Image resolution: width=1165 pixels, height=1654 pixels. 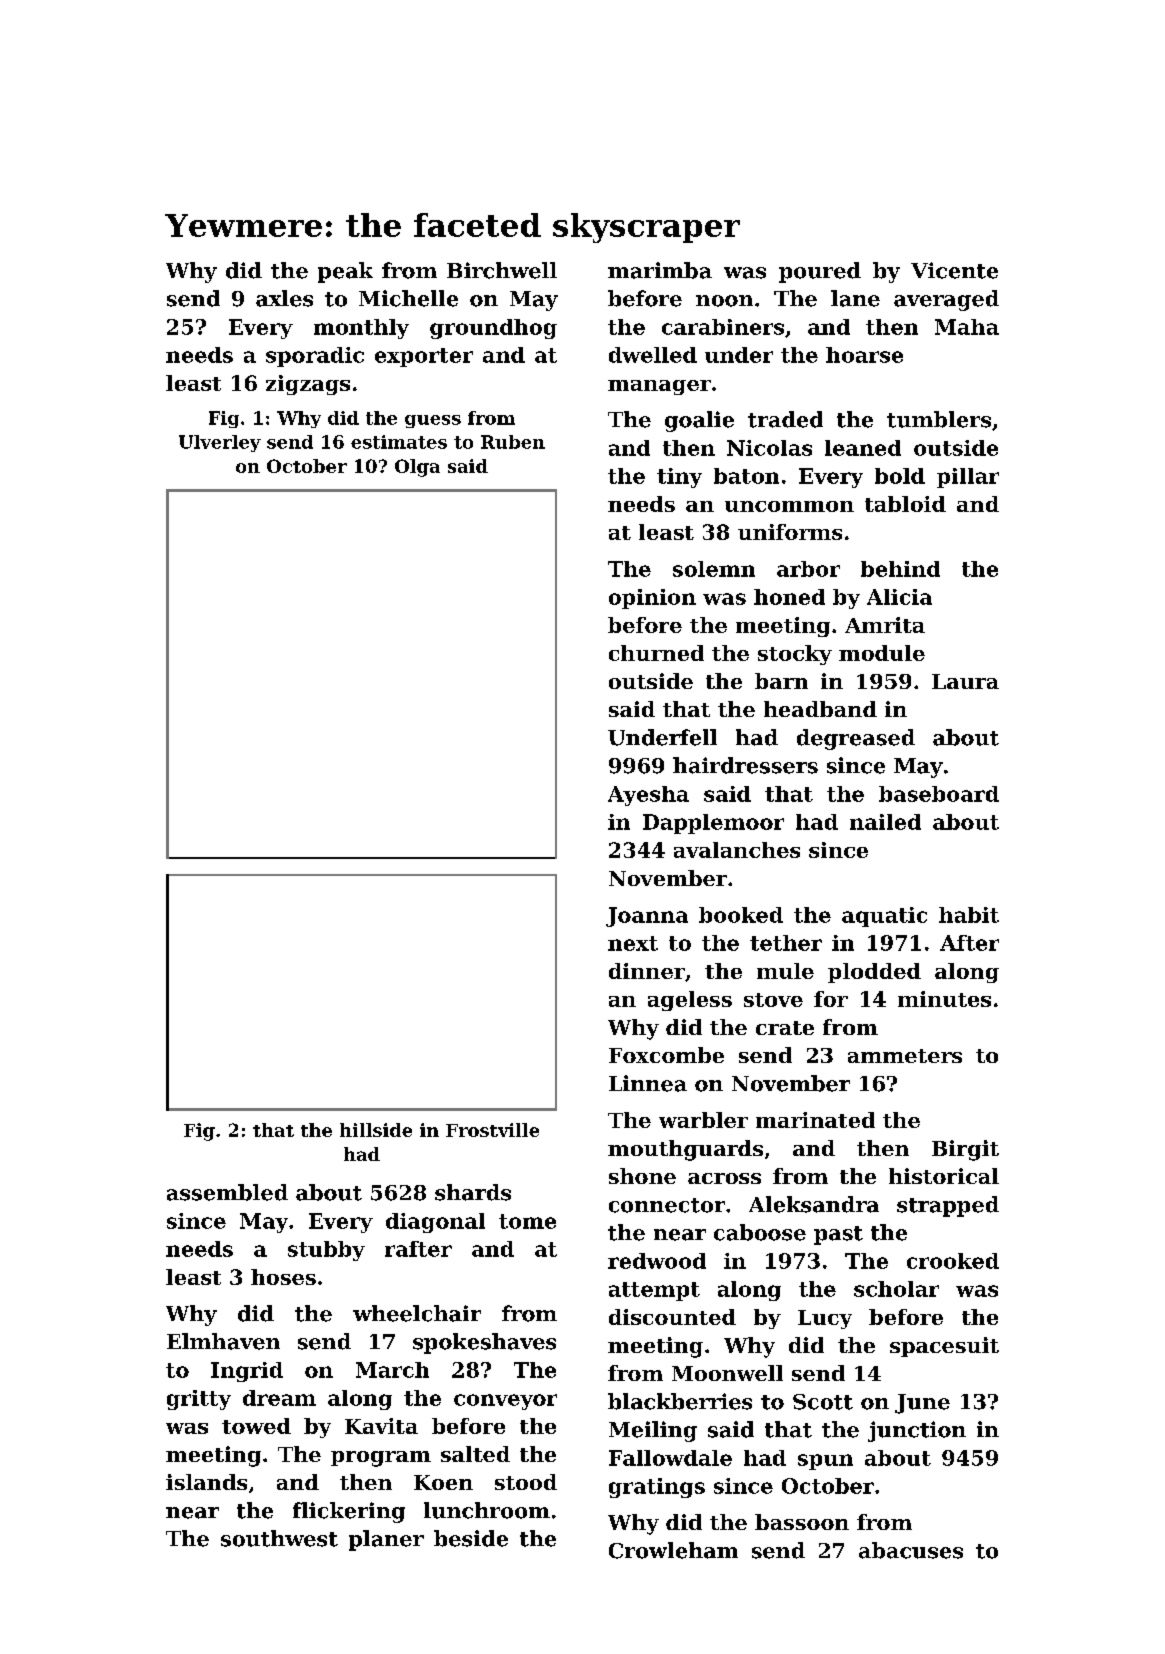 I want to click on Joanna, so click(x=647, y=917).
